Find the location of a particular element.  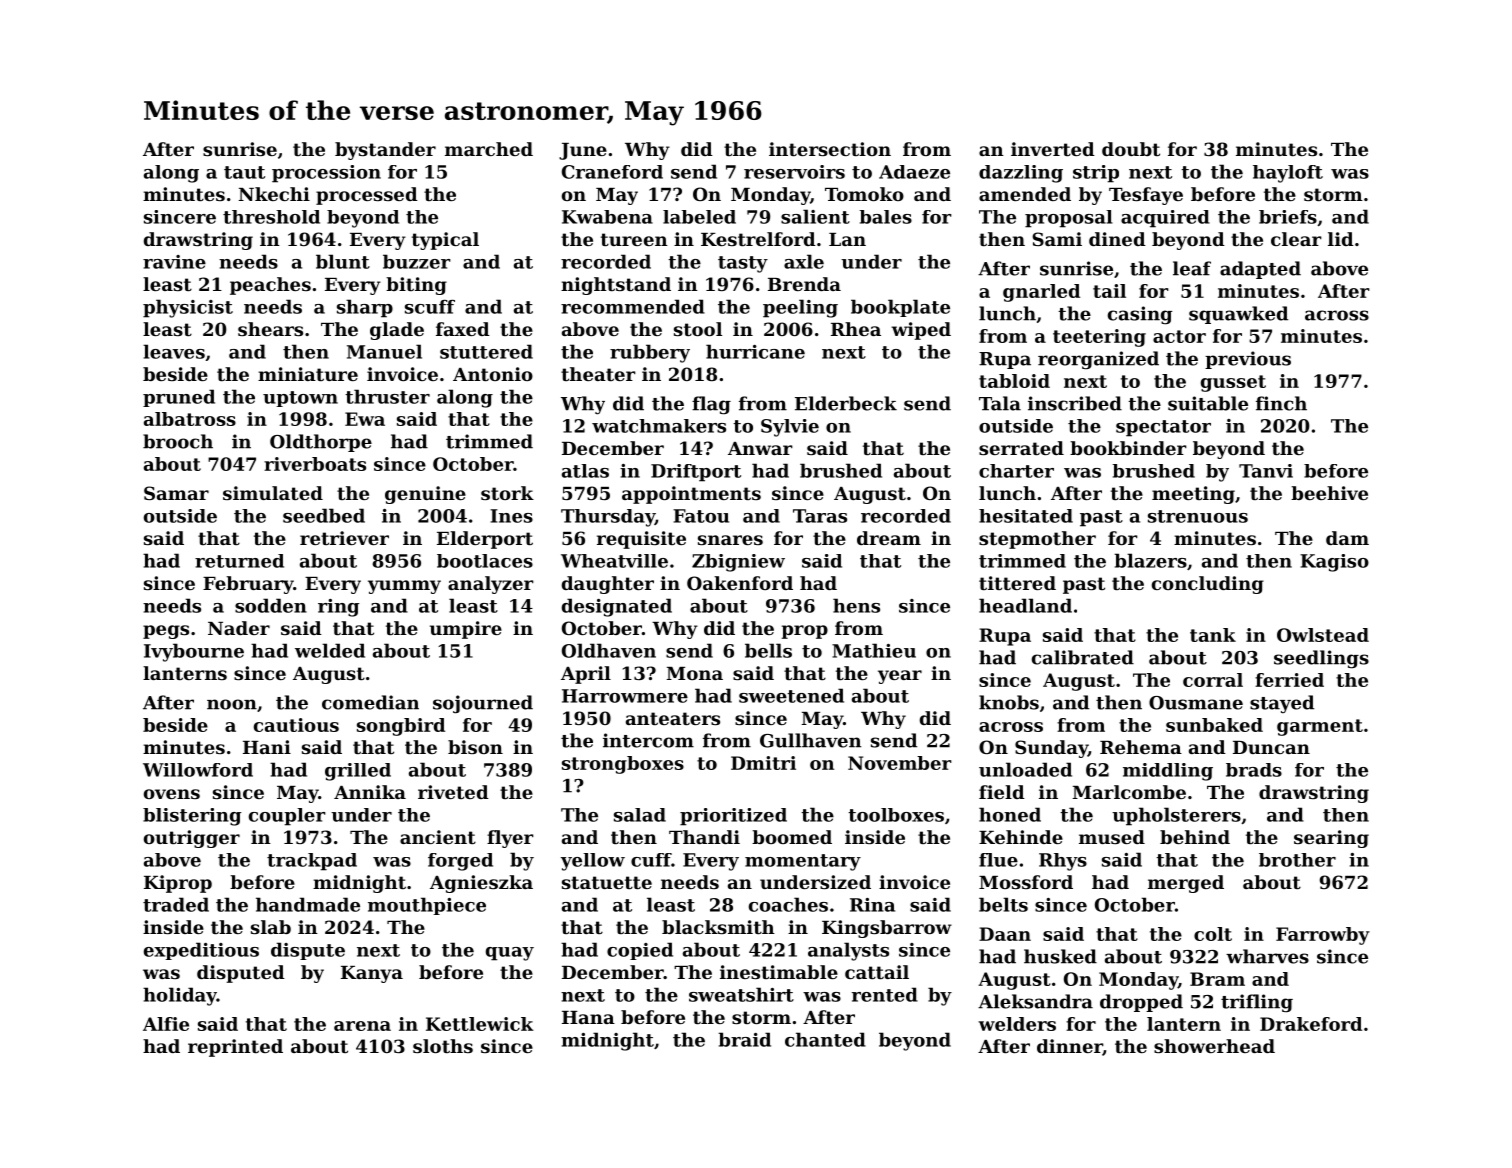

rubbery is located at coordinates (650, 353).
